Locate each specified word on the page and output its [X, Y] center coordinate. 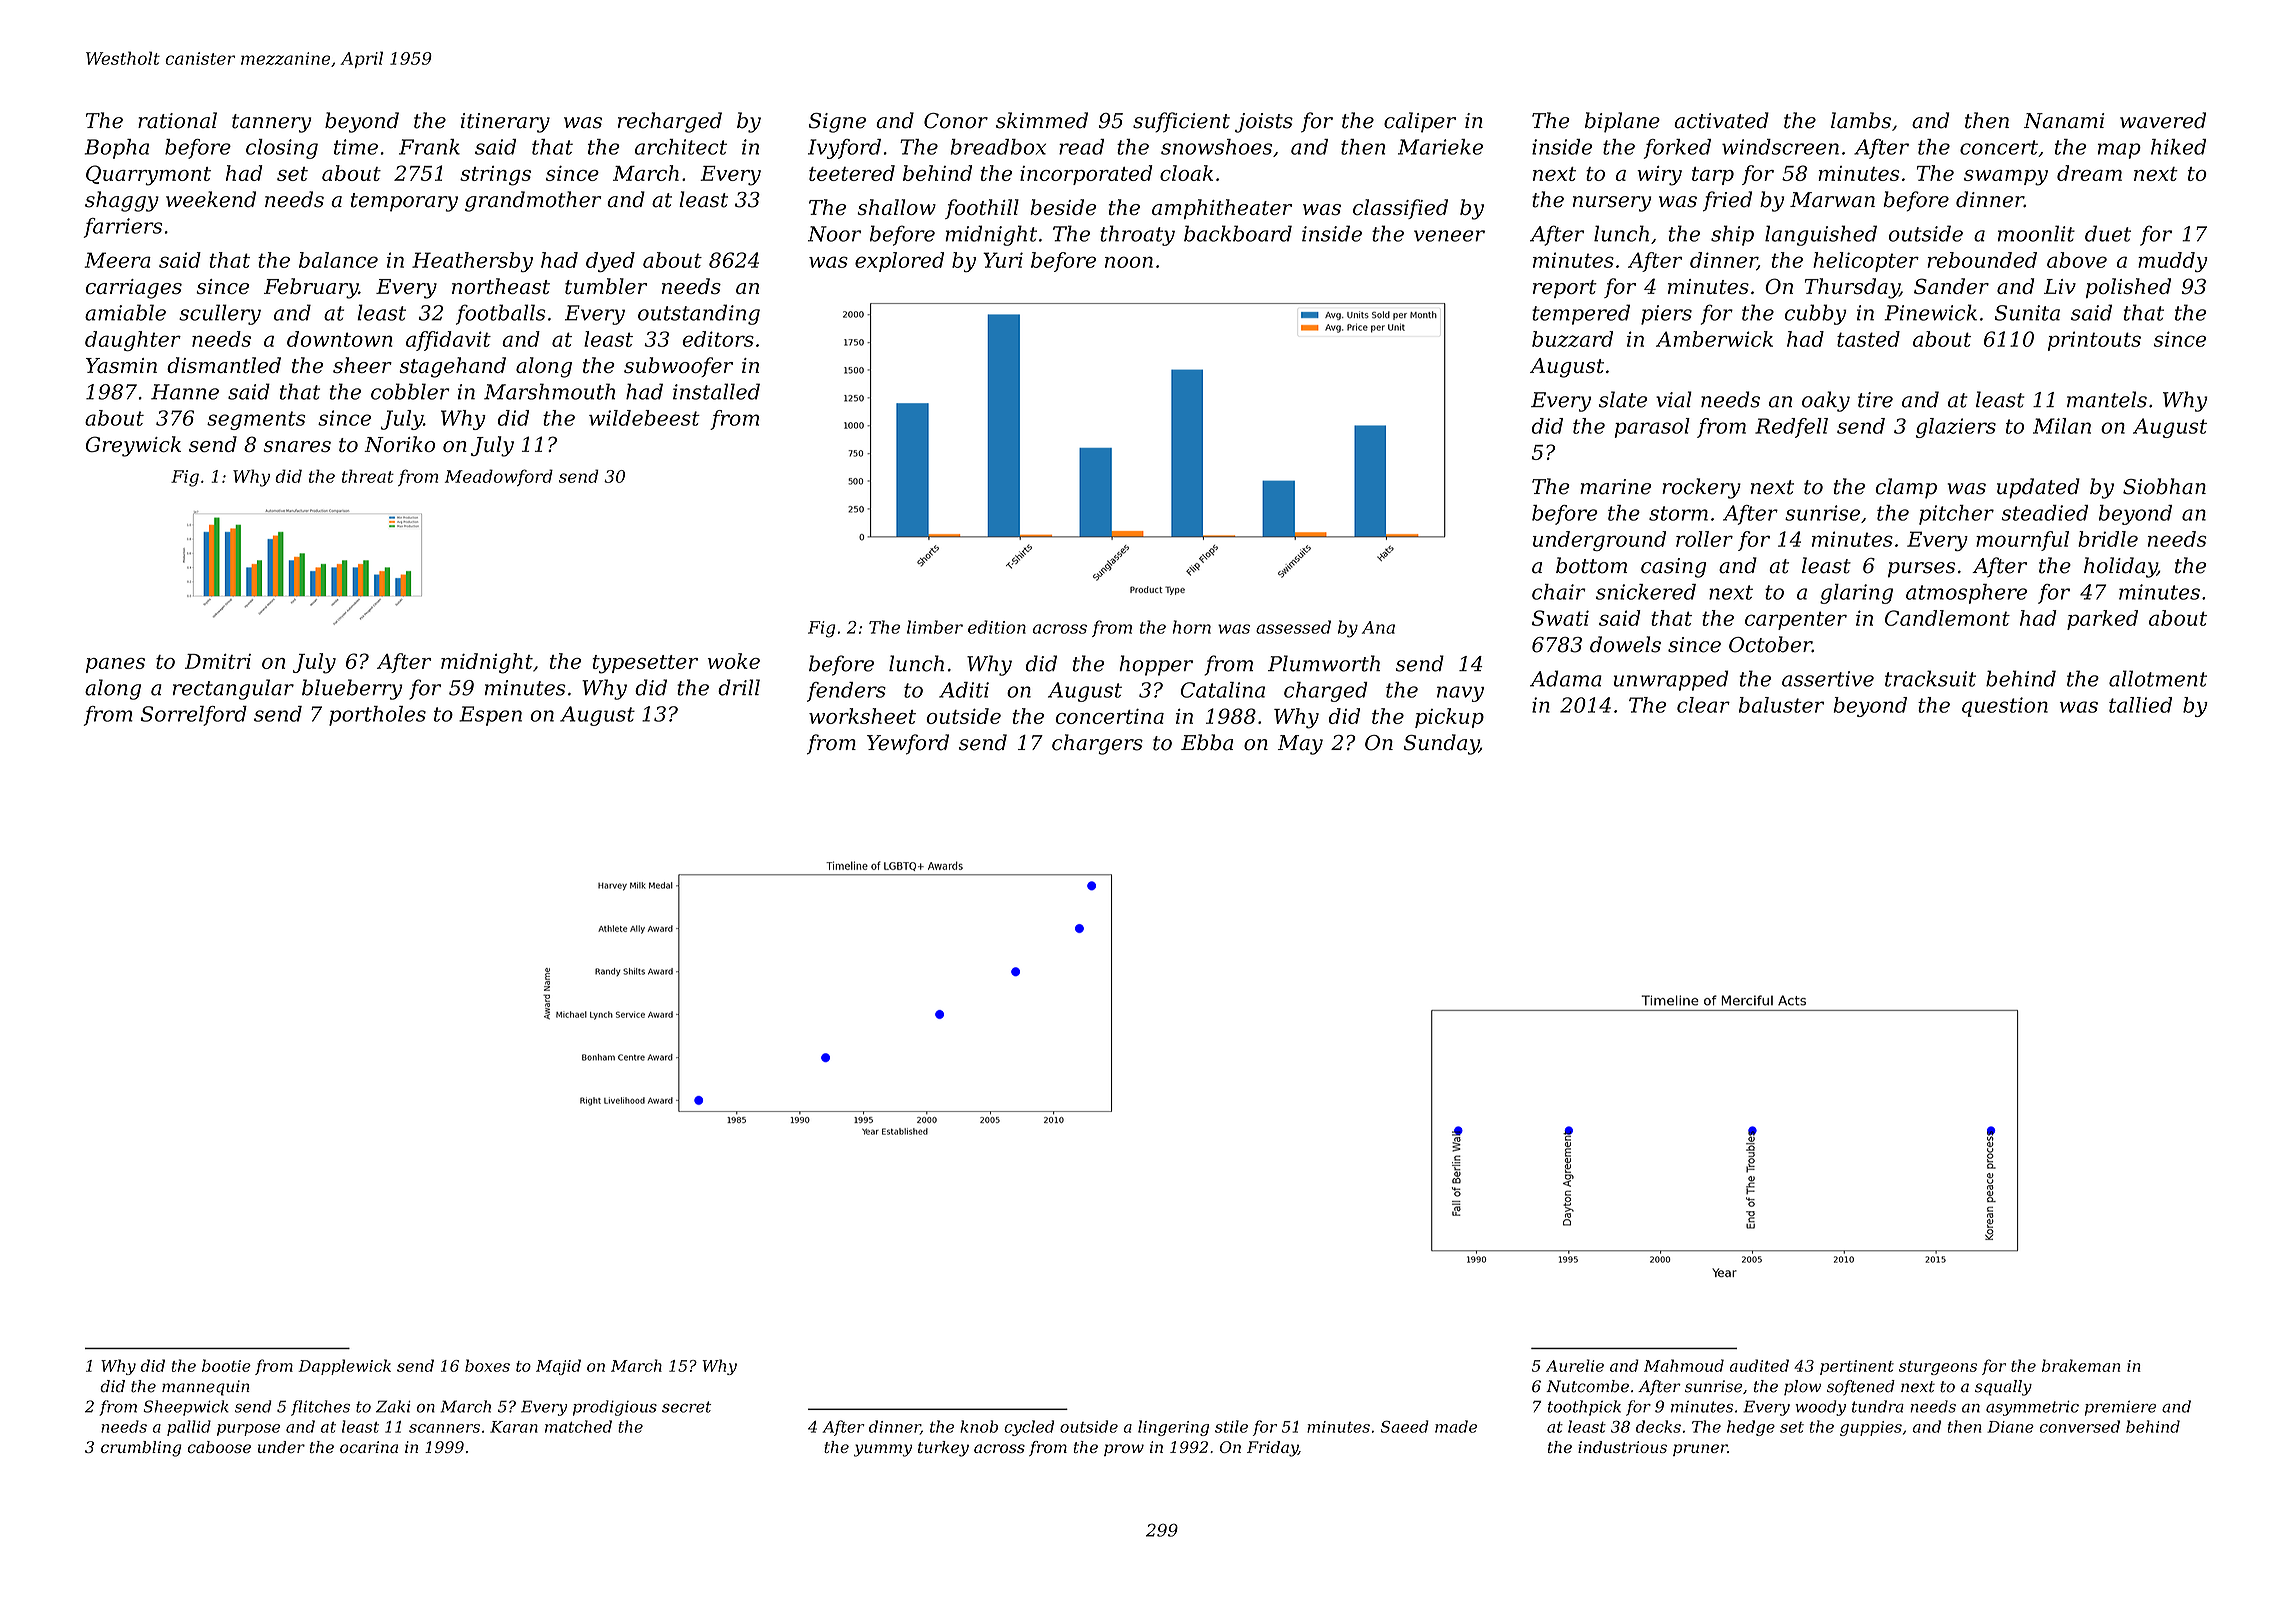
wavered [2163, 120]
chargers [1097, 744]
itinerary [505, 123]
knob [979, 1426]
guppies [1871, 1428]
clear [1703, 705]
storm [1678, 513]
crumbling [141, 1449]
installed [716, 391]
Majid [558, 1367]
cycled [1029, 1428]
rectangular [233, 689]
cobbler [410, 391]
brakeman [2081, 1365]
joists [1264, 123]
